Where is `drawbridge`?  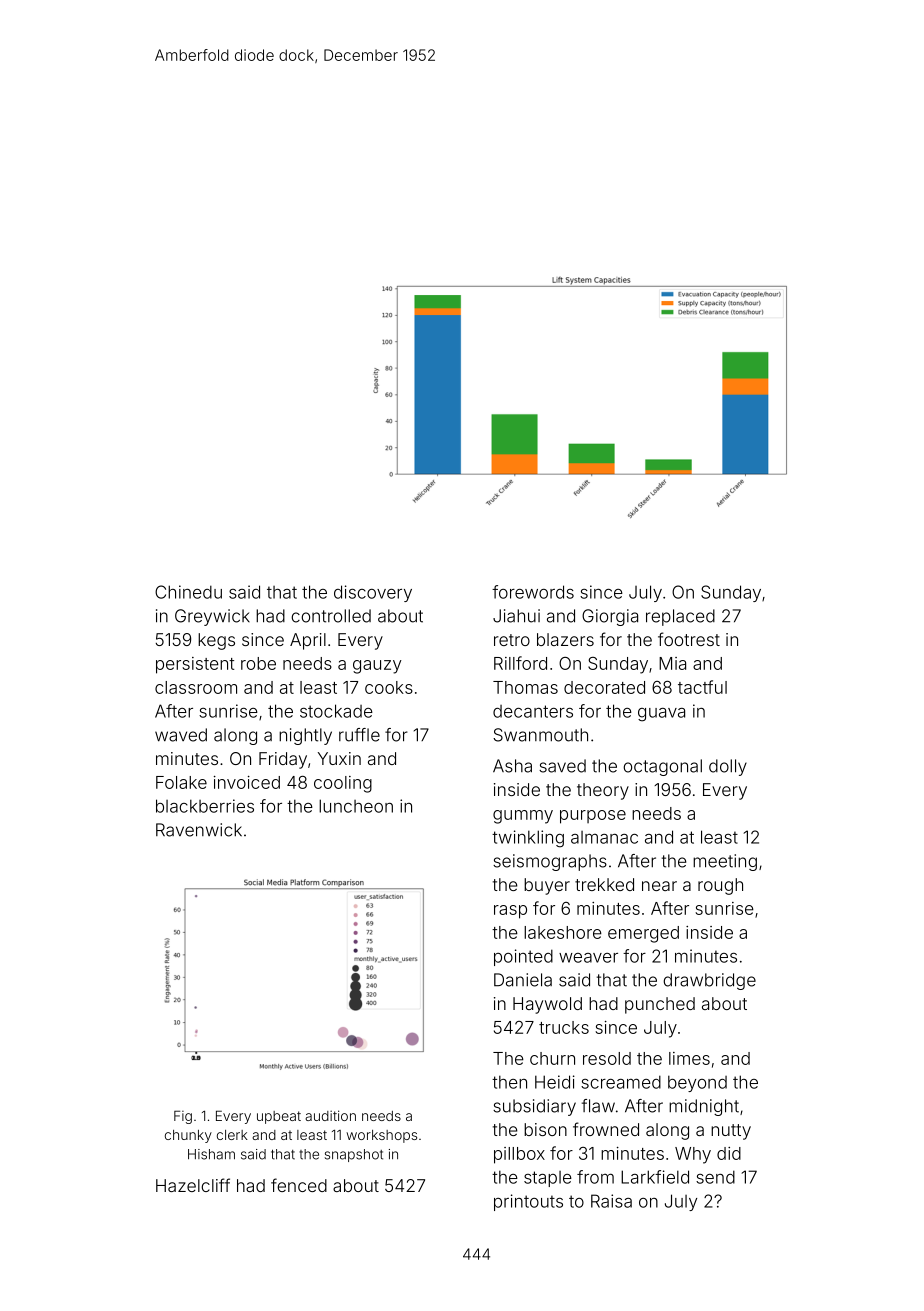 drawbridge is located at coordinates (709, 981).
